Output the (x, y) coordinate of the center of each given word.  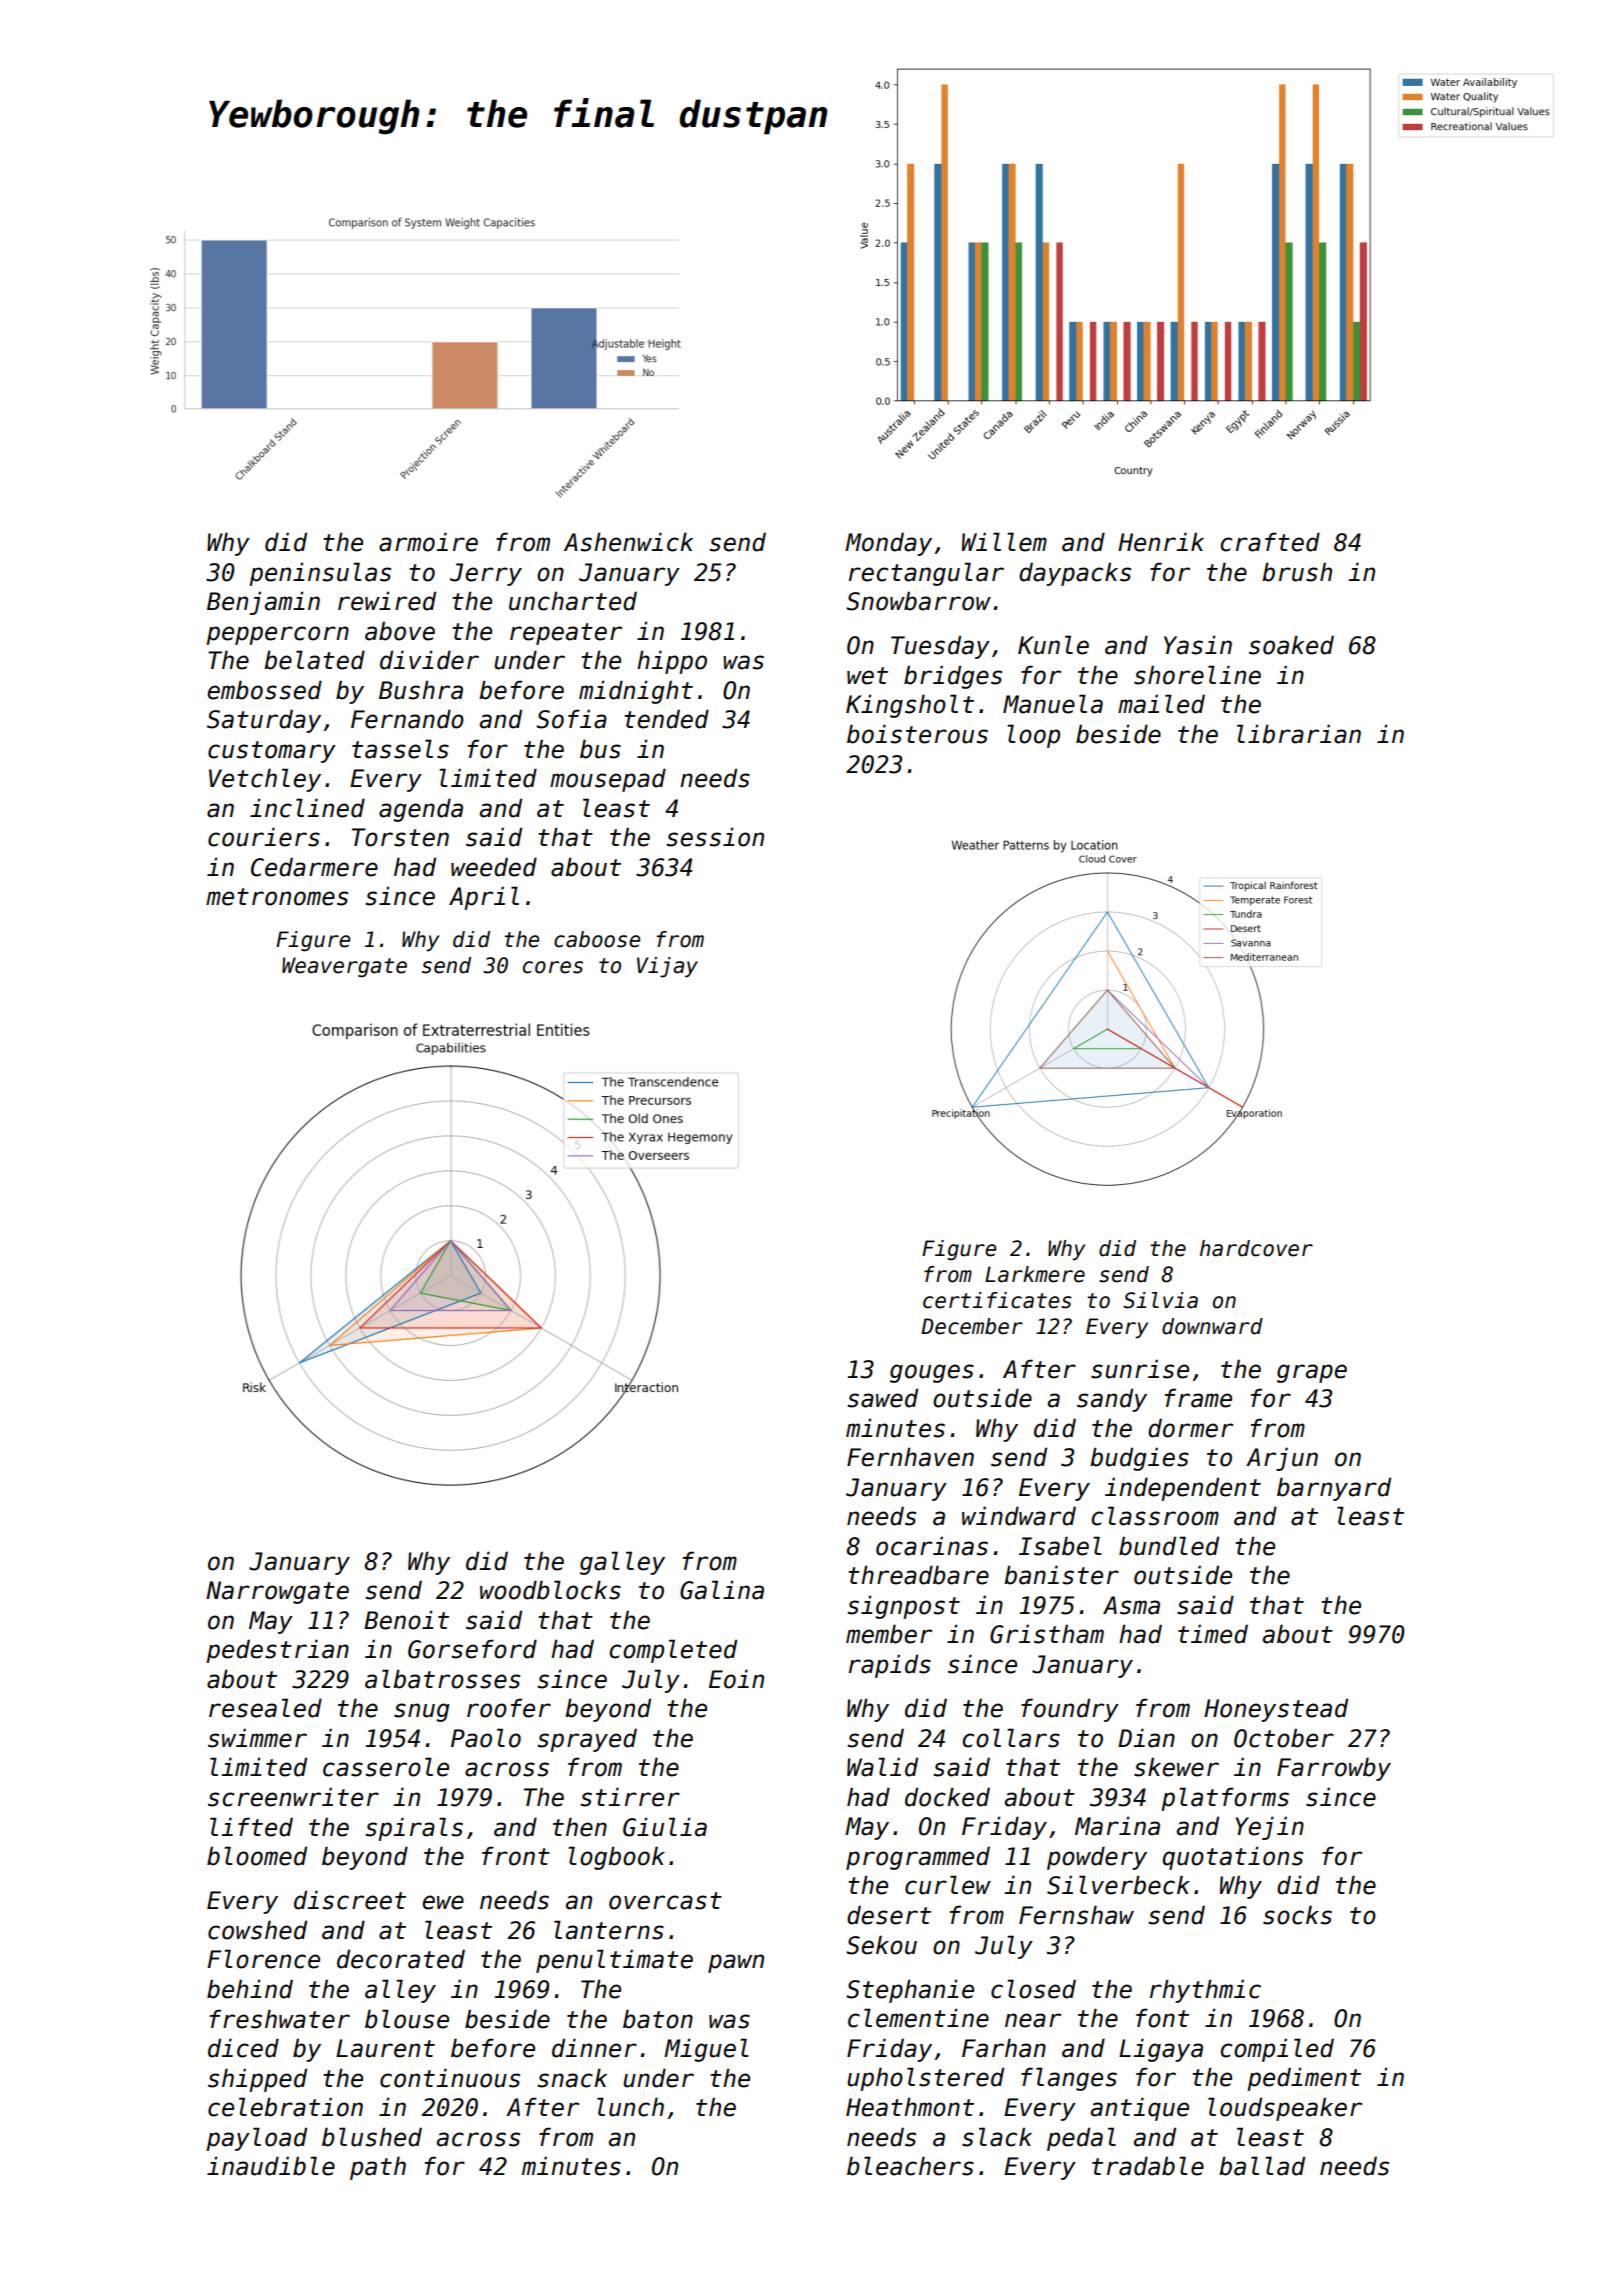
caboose (597, 939)
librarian (1299, 734)
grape (1312, 1373)
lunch (630, 2107)
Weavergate (344, 967)
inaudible (271, 2166)
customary (272, 752)
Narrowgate (277, 1592)
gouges (932, 1373)
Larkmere (1035, 1274)
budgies (1139, 1459)
